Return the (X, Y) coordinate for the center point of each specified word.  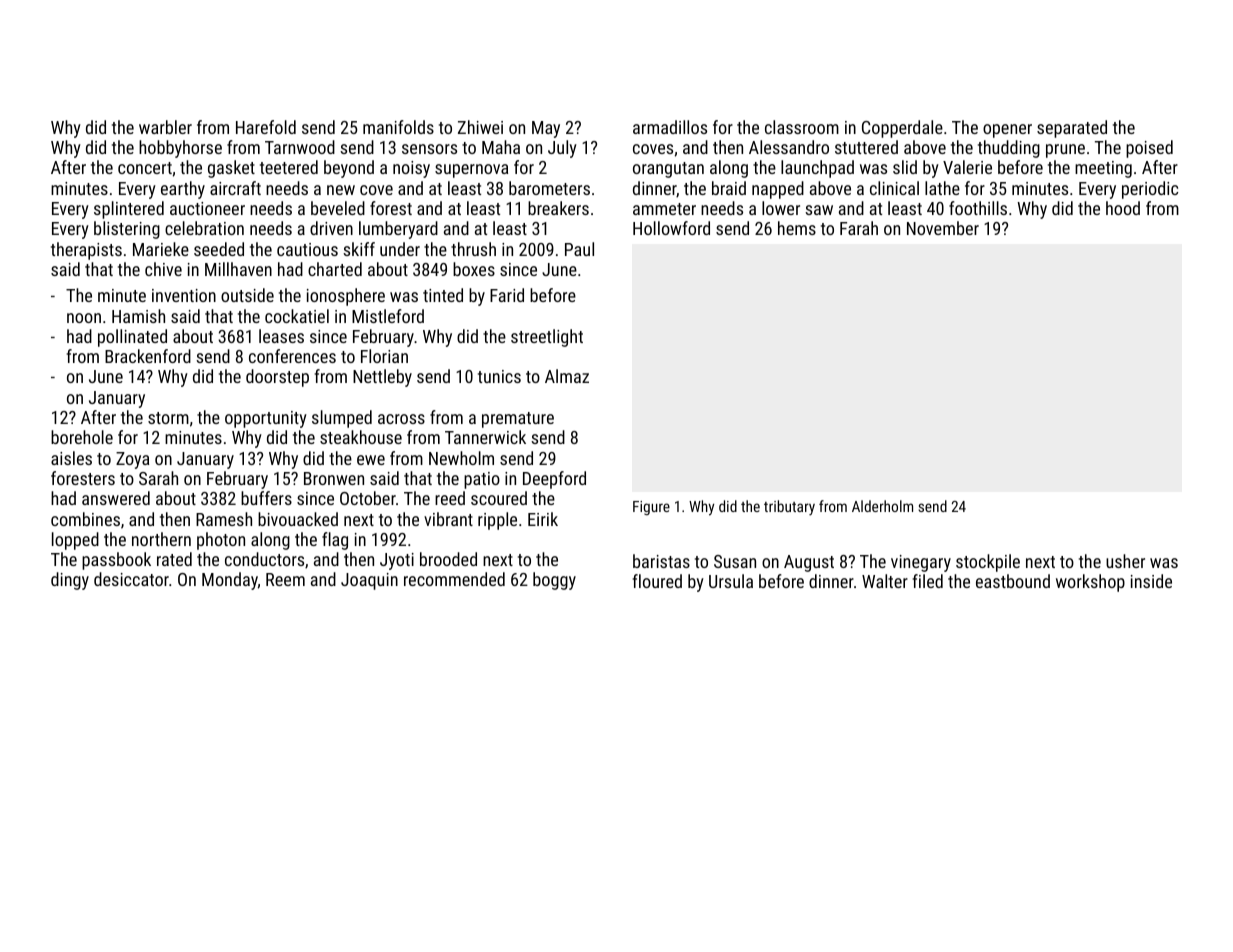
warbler (165, 127)
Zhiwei (480, 127)
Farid (507, 295)
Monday (230, 581)
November (943, 228)
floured (657, 581)
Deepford (554, 480)
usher (1125, 561)
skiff (359, 249)
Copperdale (902, 129)
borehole (82, 437)
